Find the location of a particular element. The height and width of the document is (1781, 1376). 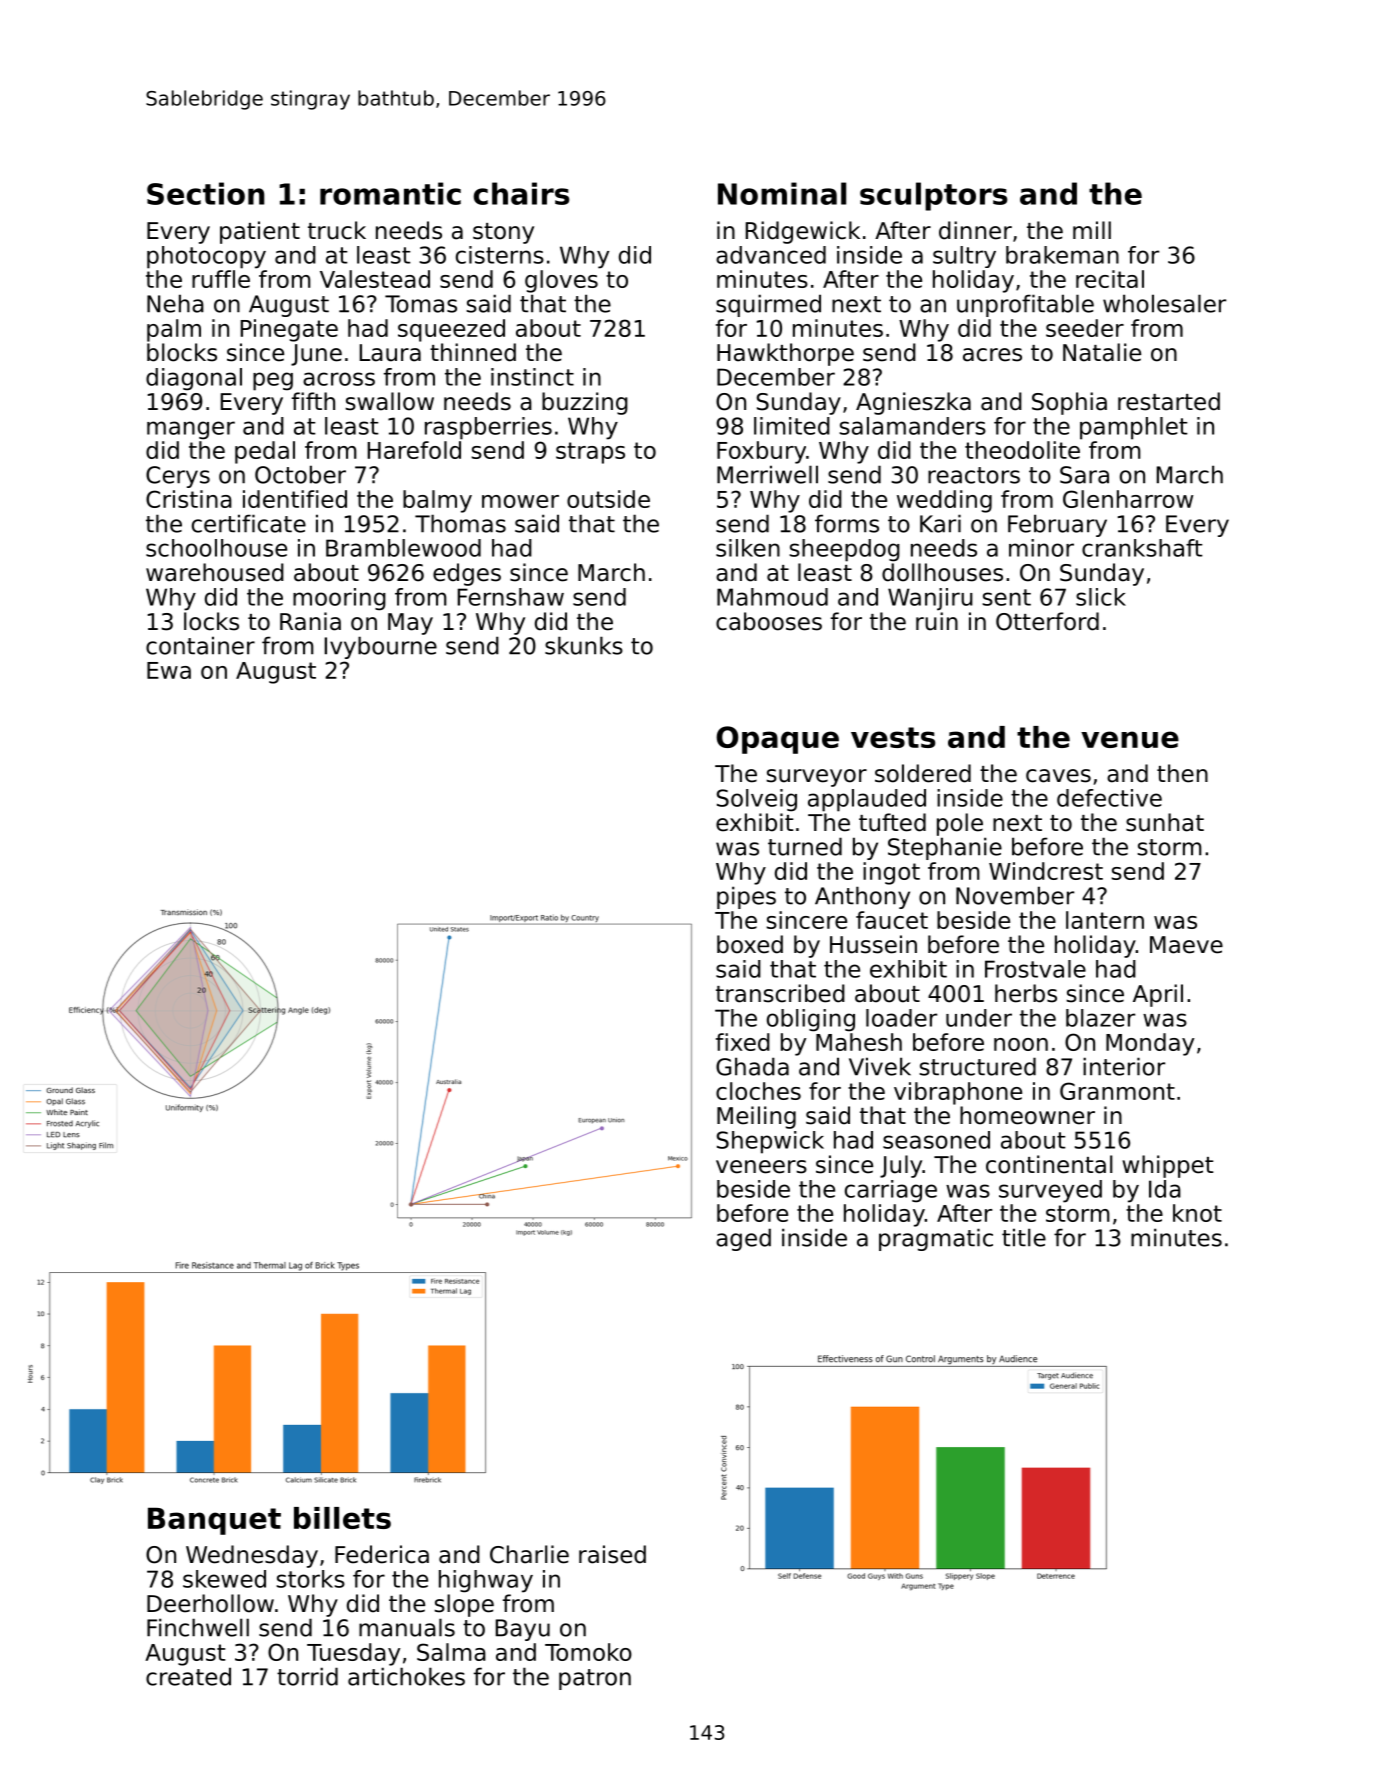

diagonal is located at coordinates (194, 379).
